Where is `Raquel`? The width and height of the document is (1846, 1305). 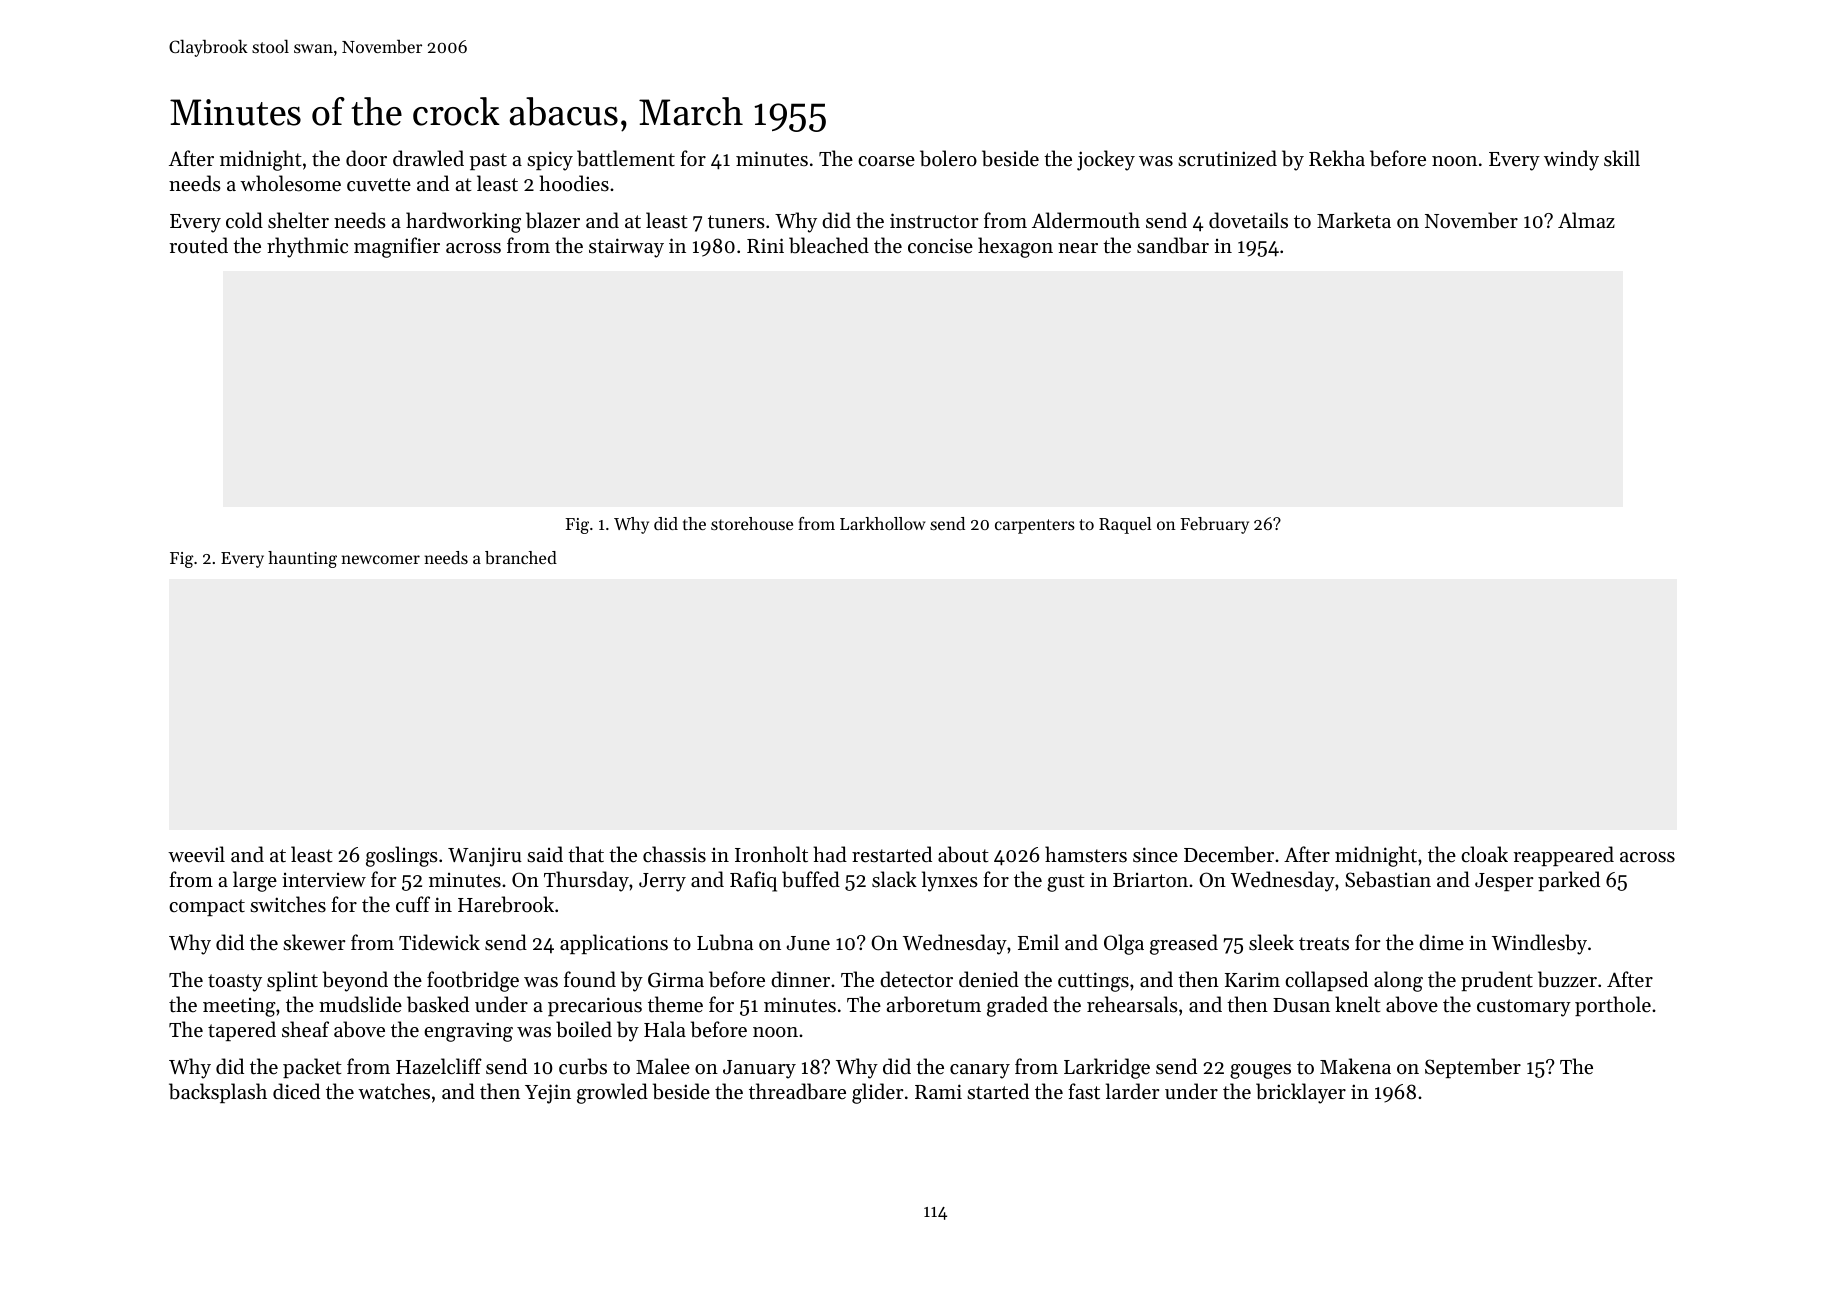
Raquel is located at coordinates (1125, 525).
